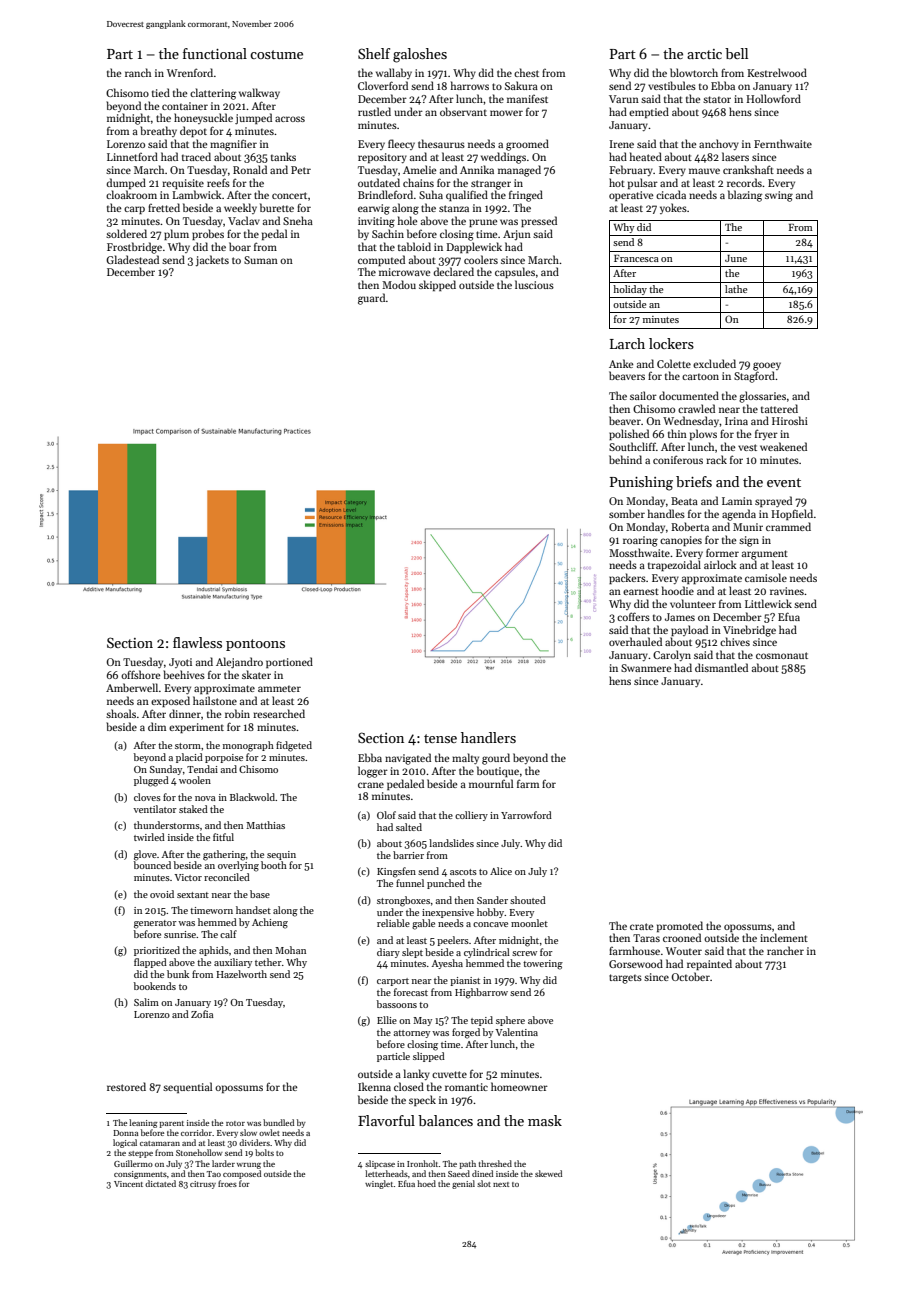 The image size is (924, 1308). Describe the element at coordinates (151, 781) in the screenshot. I see `plugged` at that location.
